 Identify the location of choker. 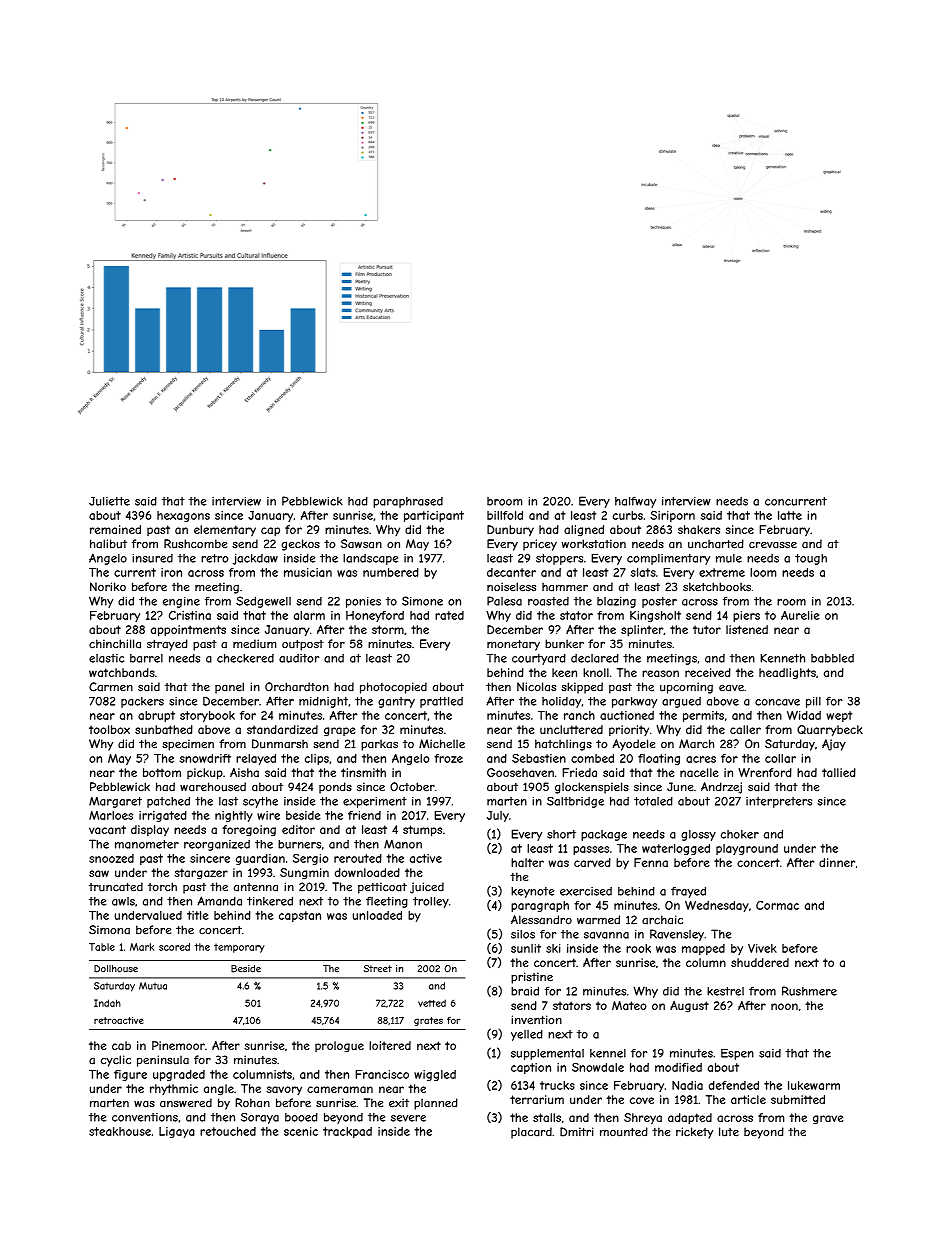
(740, 834).
